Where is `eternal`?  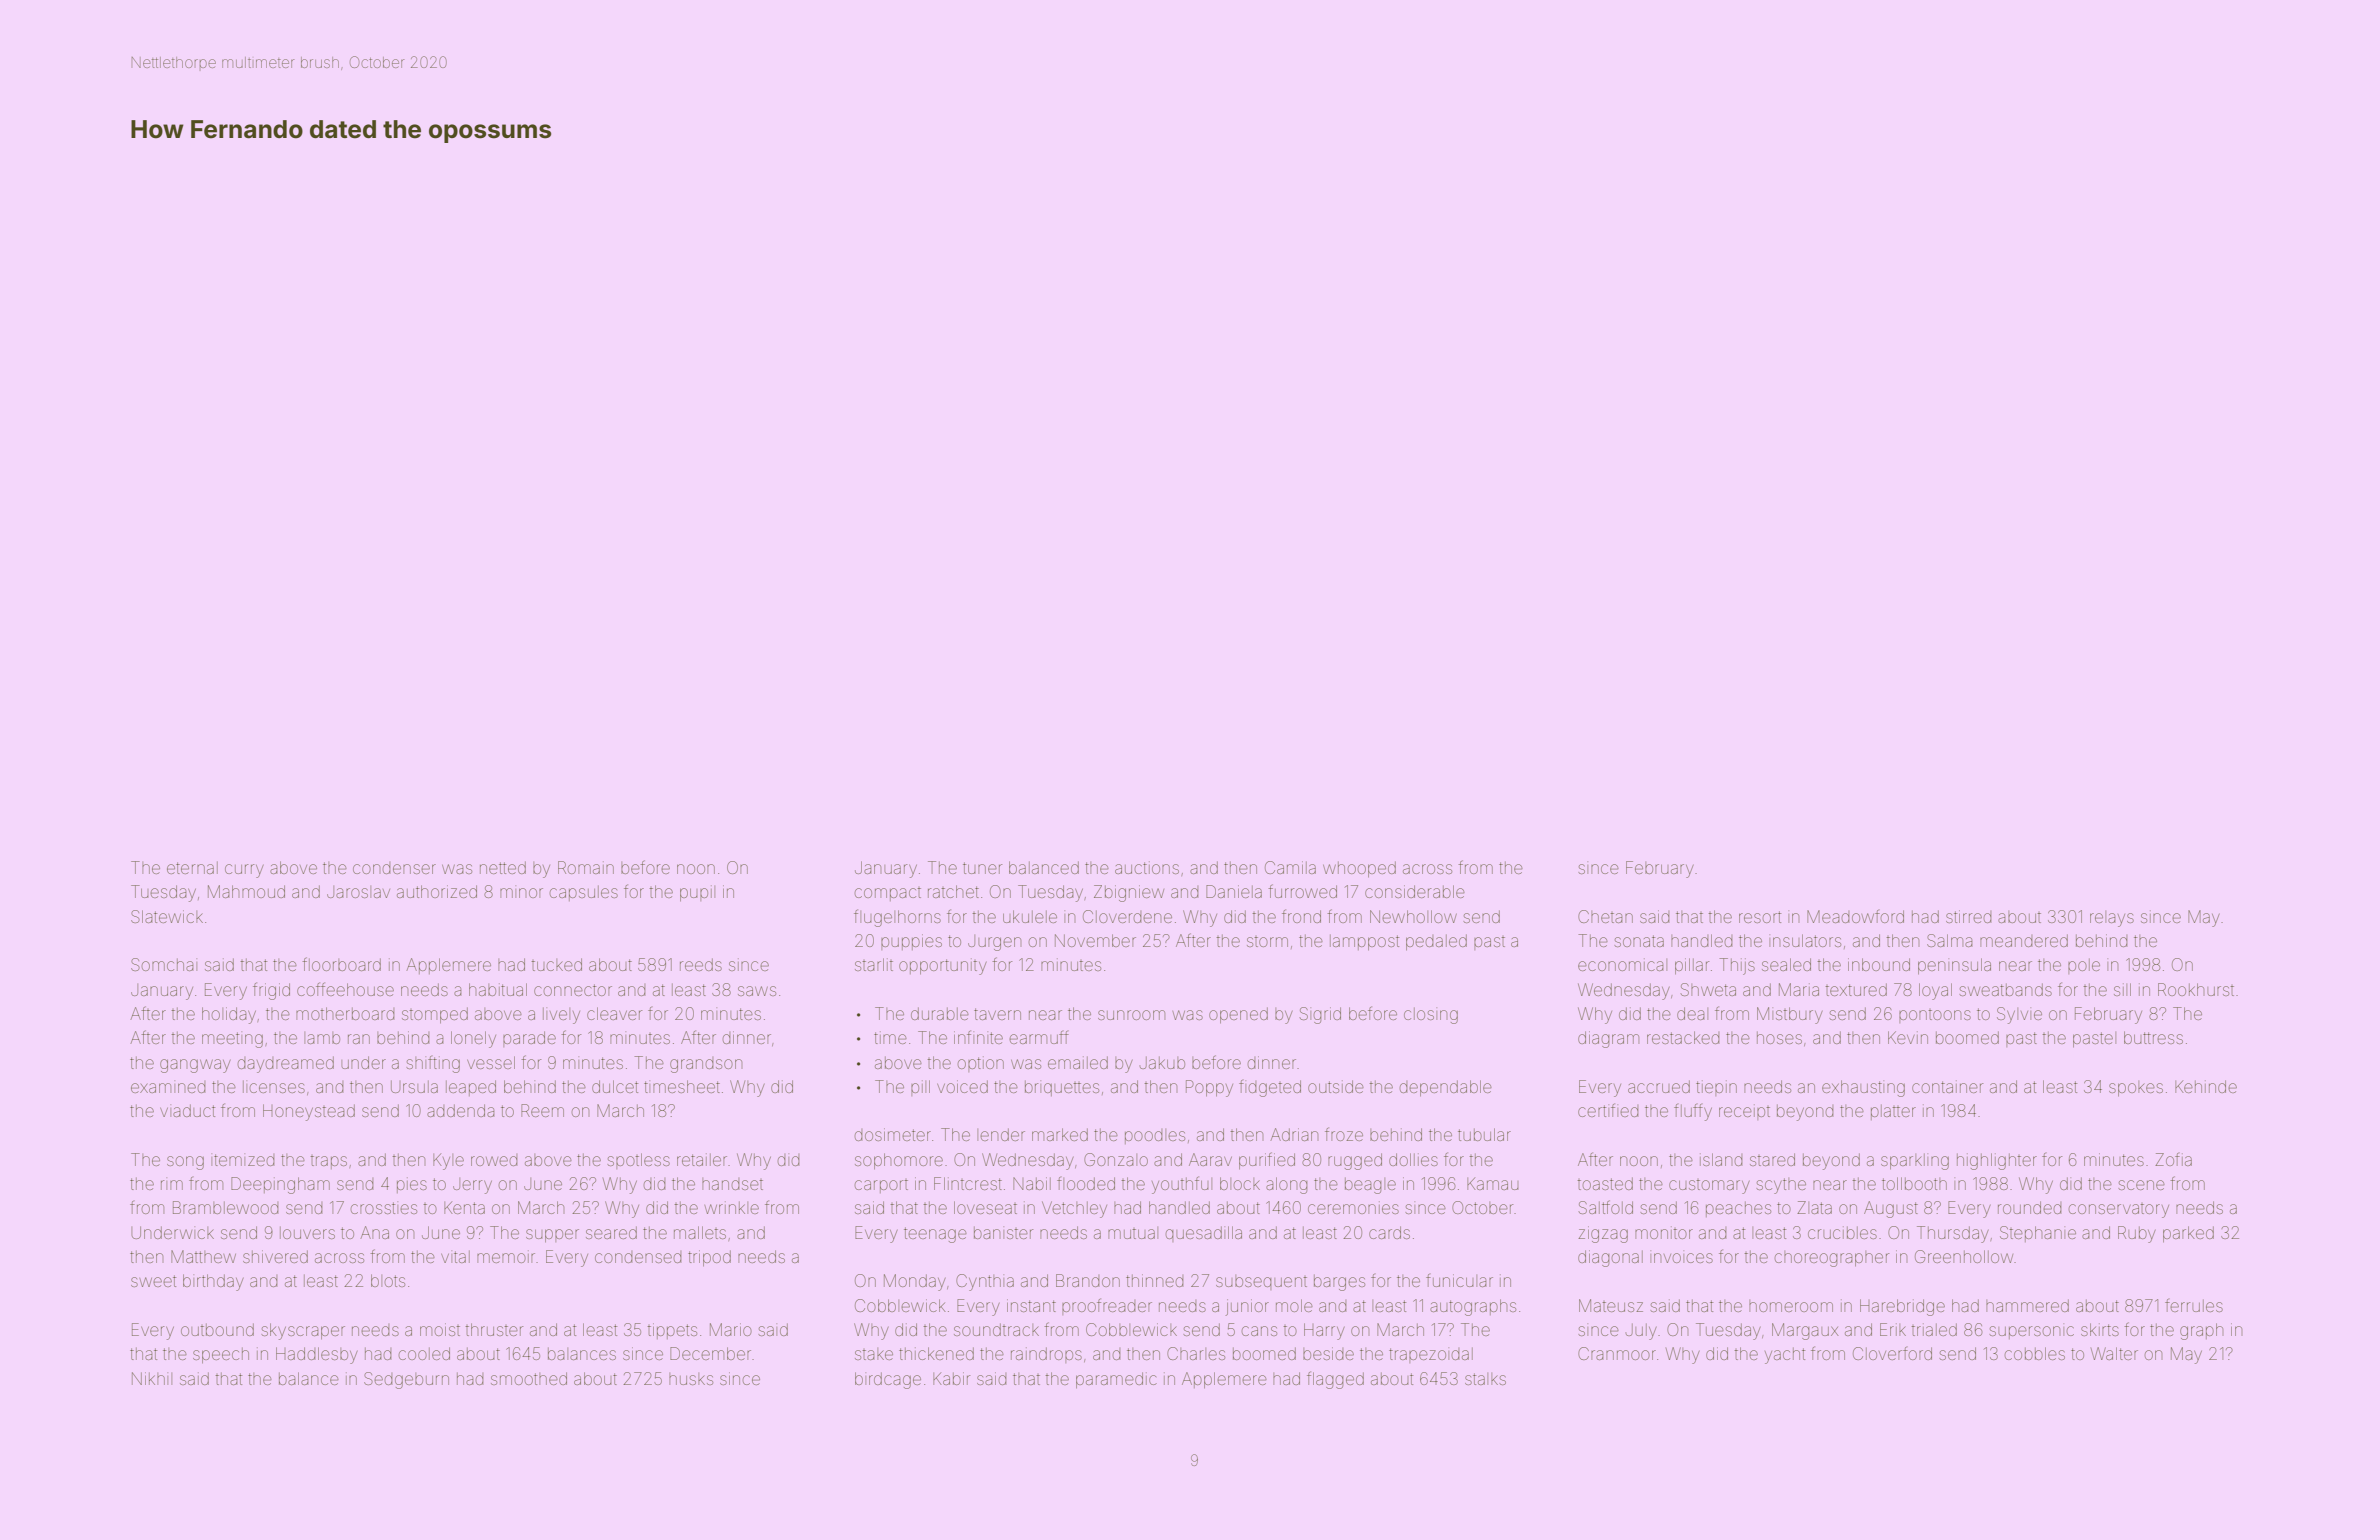
eternal is located at coordinates (192, 868).
